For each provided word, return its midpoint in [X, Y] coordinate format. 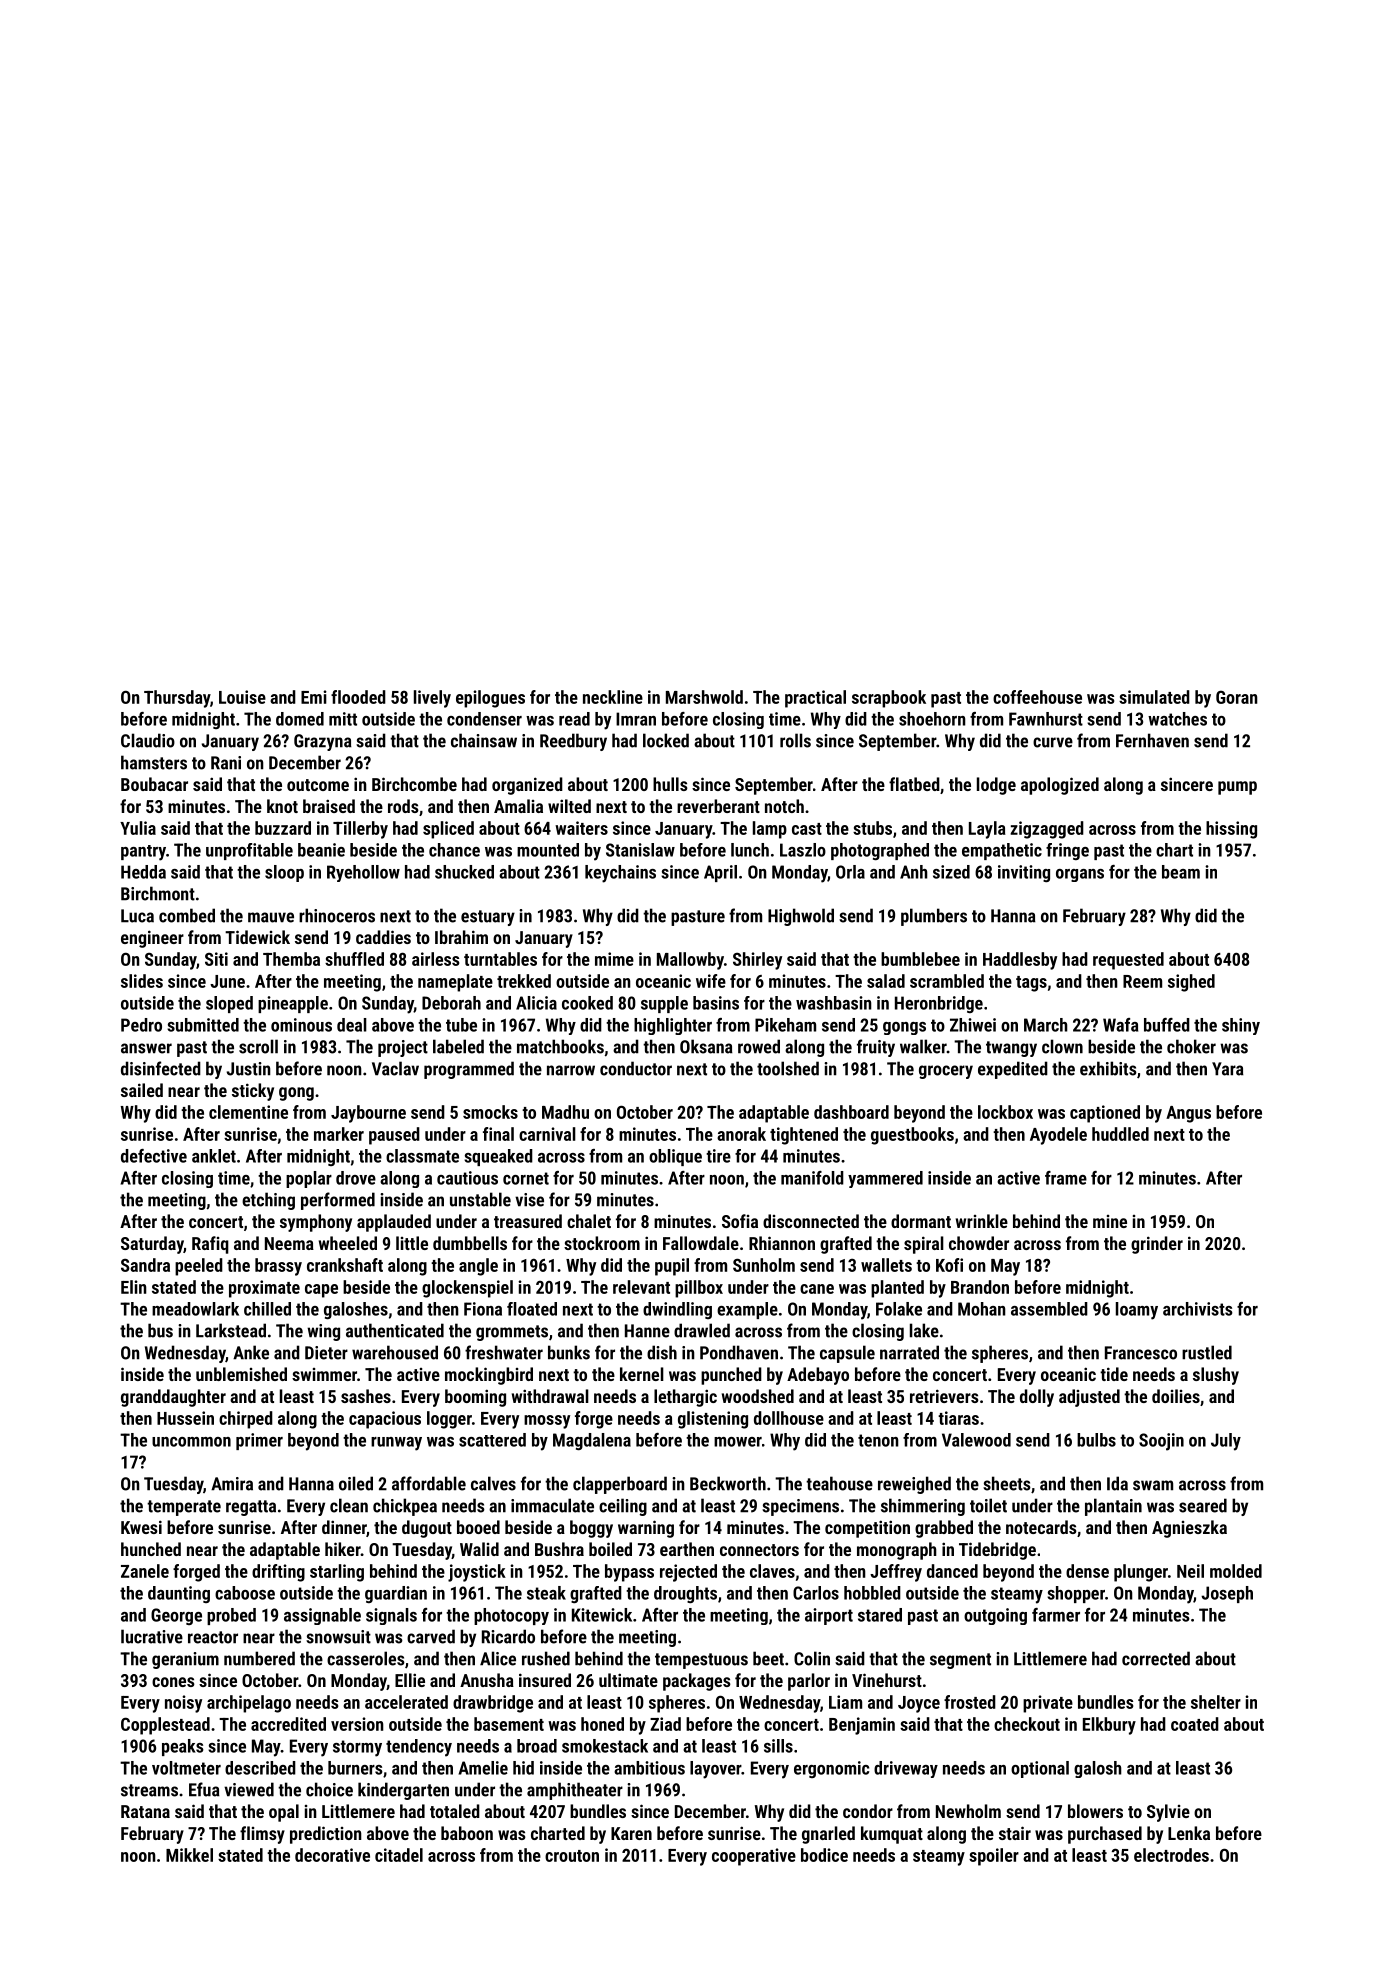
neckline [613, 697]
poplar [309, 1179]
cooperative [754, 1857]
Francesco [1141, 1353]
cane [817, 1289]
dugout [427, 1529]
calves [493, 1483]
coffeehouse [1037, 697]
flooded [358, 697]
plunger [1141, 1573]
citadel [399, 1855]
